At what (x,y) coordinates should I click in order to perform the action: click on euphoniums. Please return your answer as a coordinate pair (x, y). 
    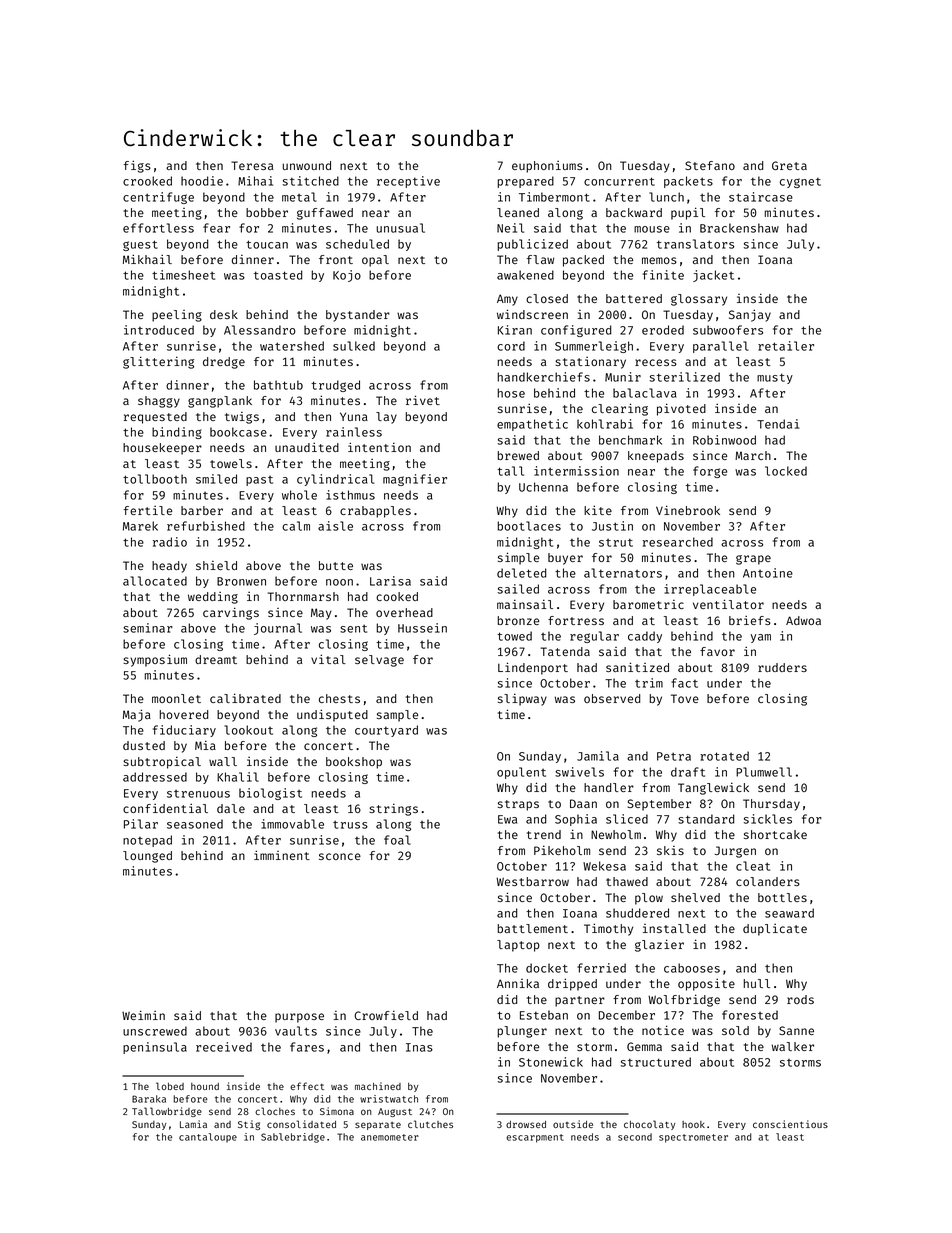
    Looking at the image, I should click on (547, 167).
